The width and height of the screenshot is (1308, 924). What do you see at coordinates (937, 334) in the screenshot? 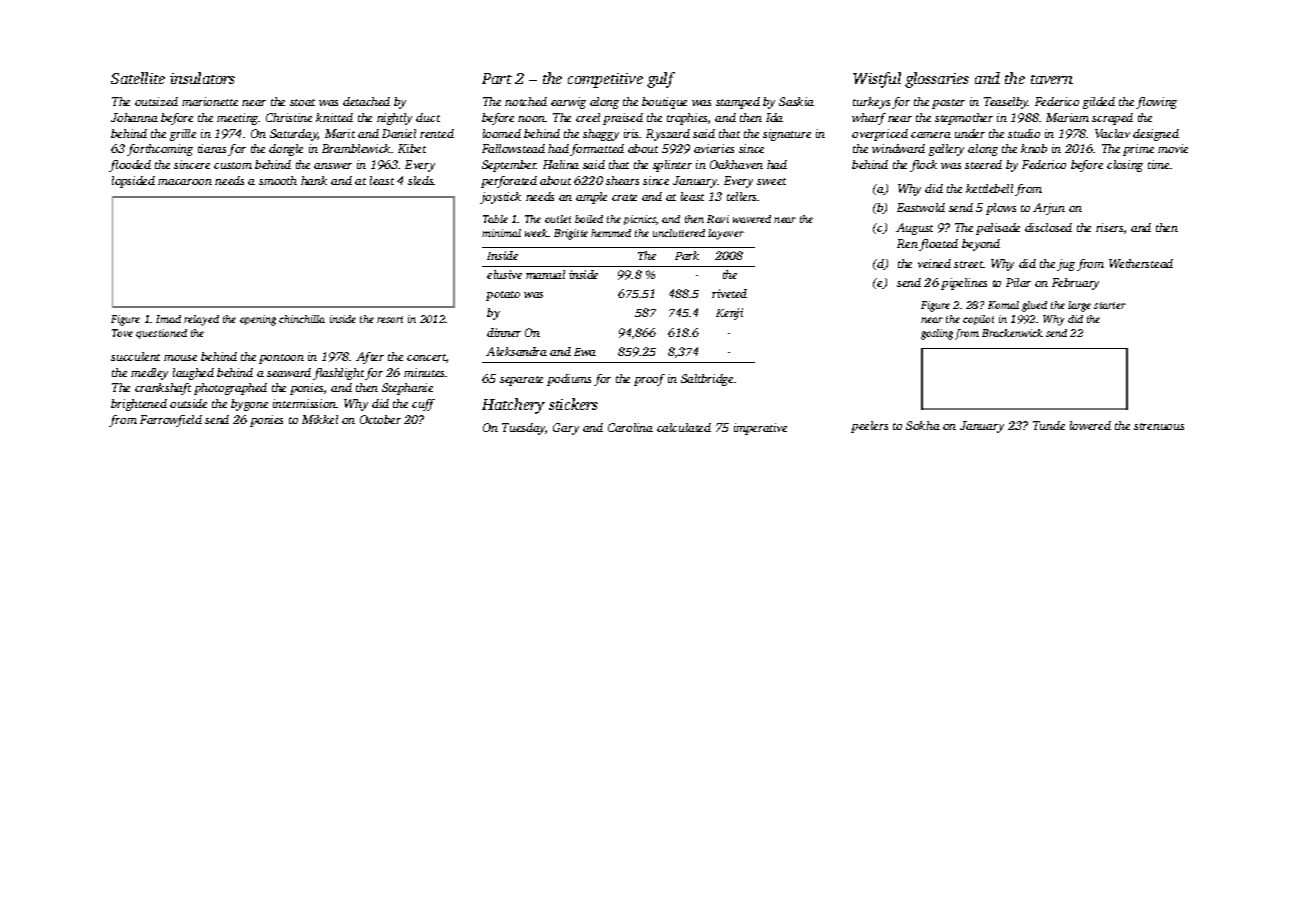
I see `gosling` at bounding box center [937, 334].
